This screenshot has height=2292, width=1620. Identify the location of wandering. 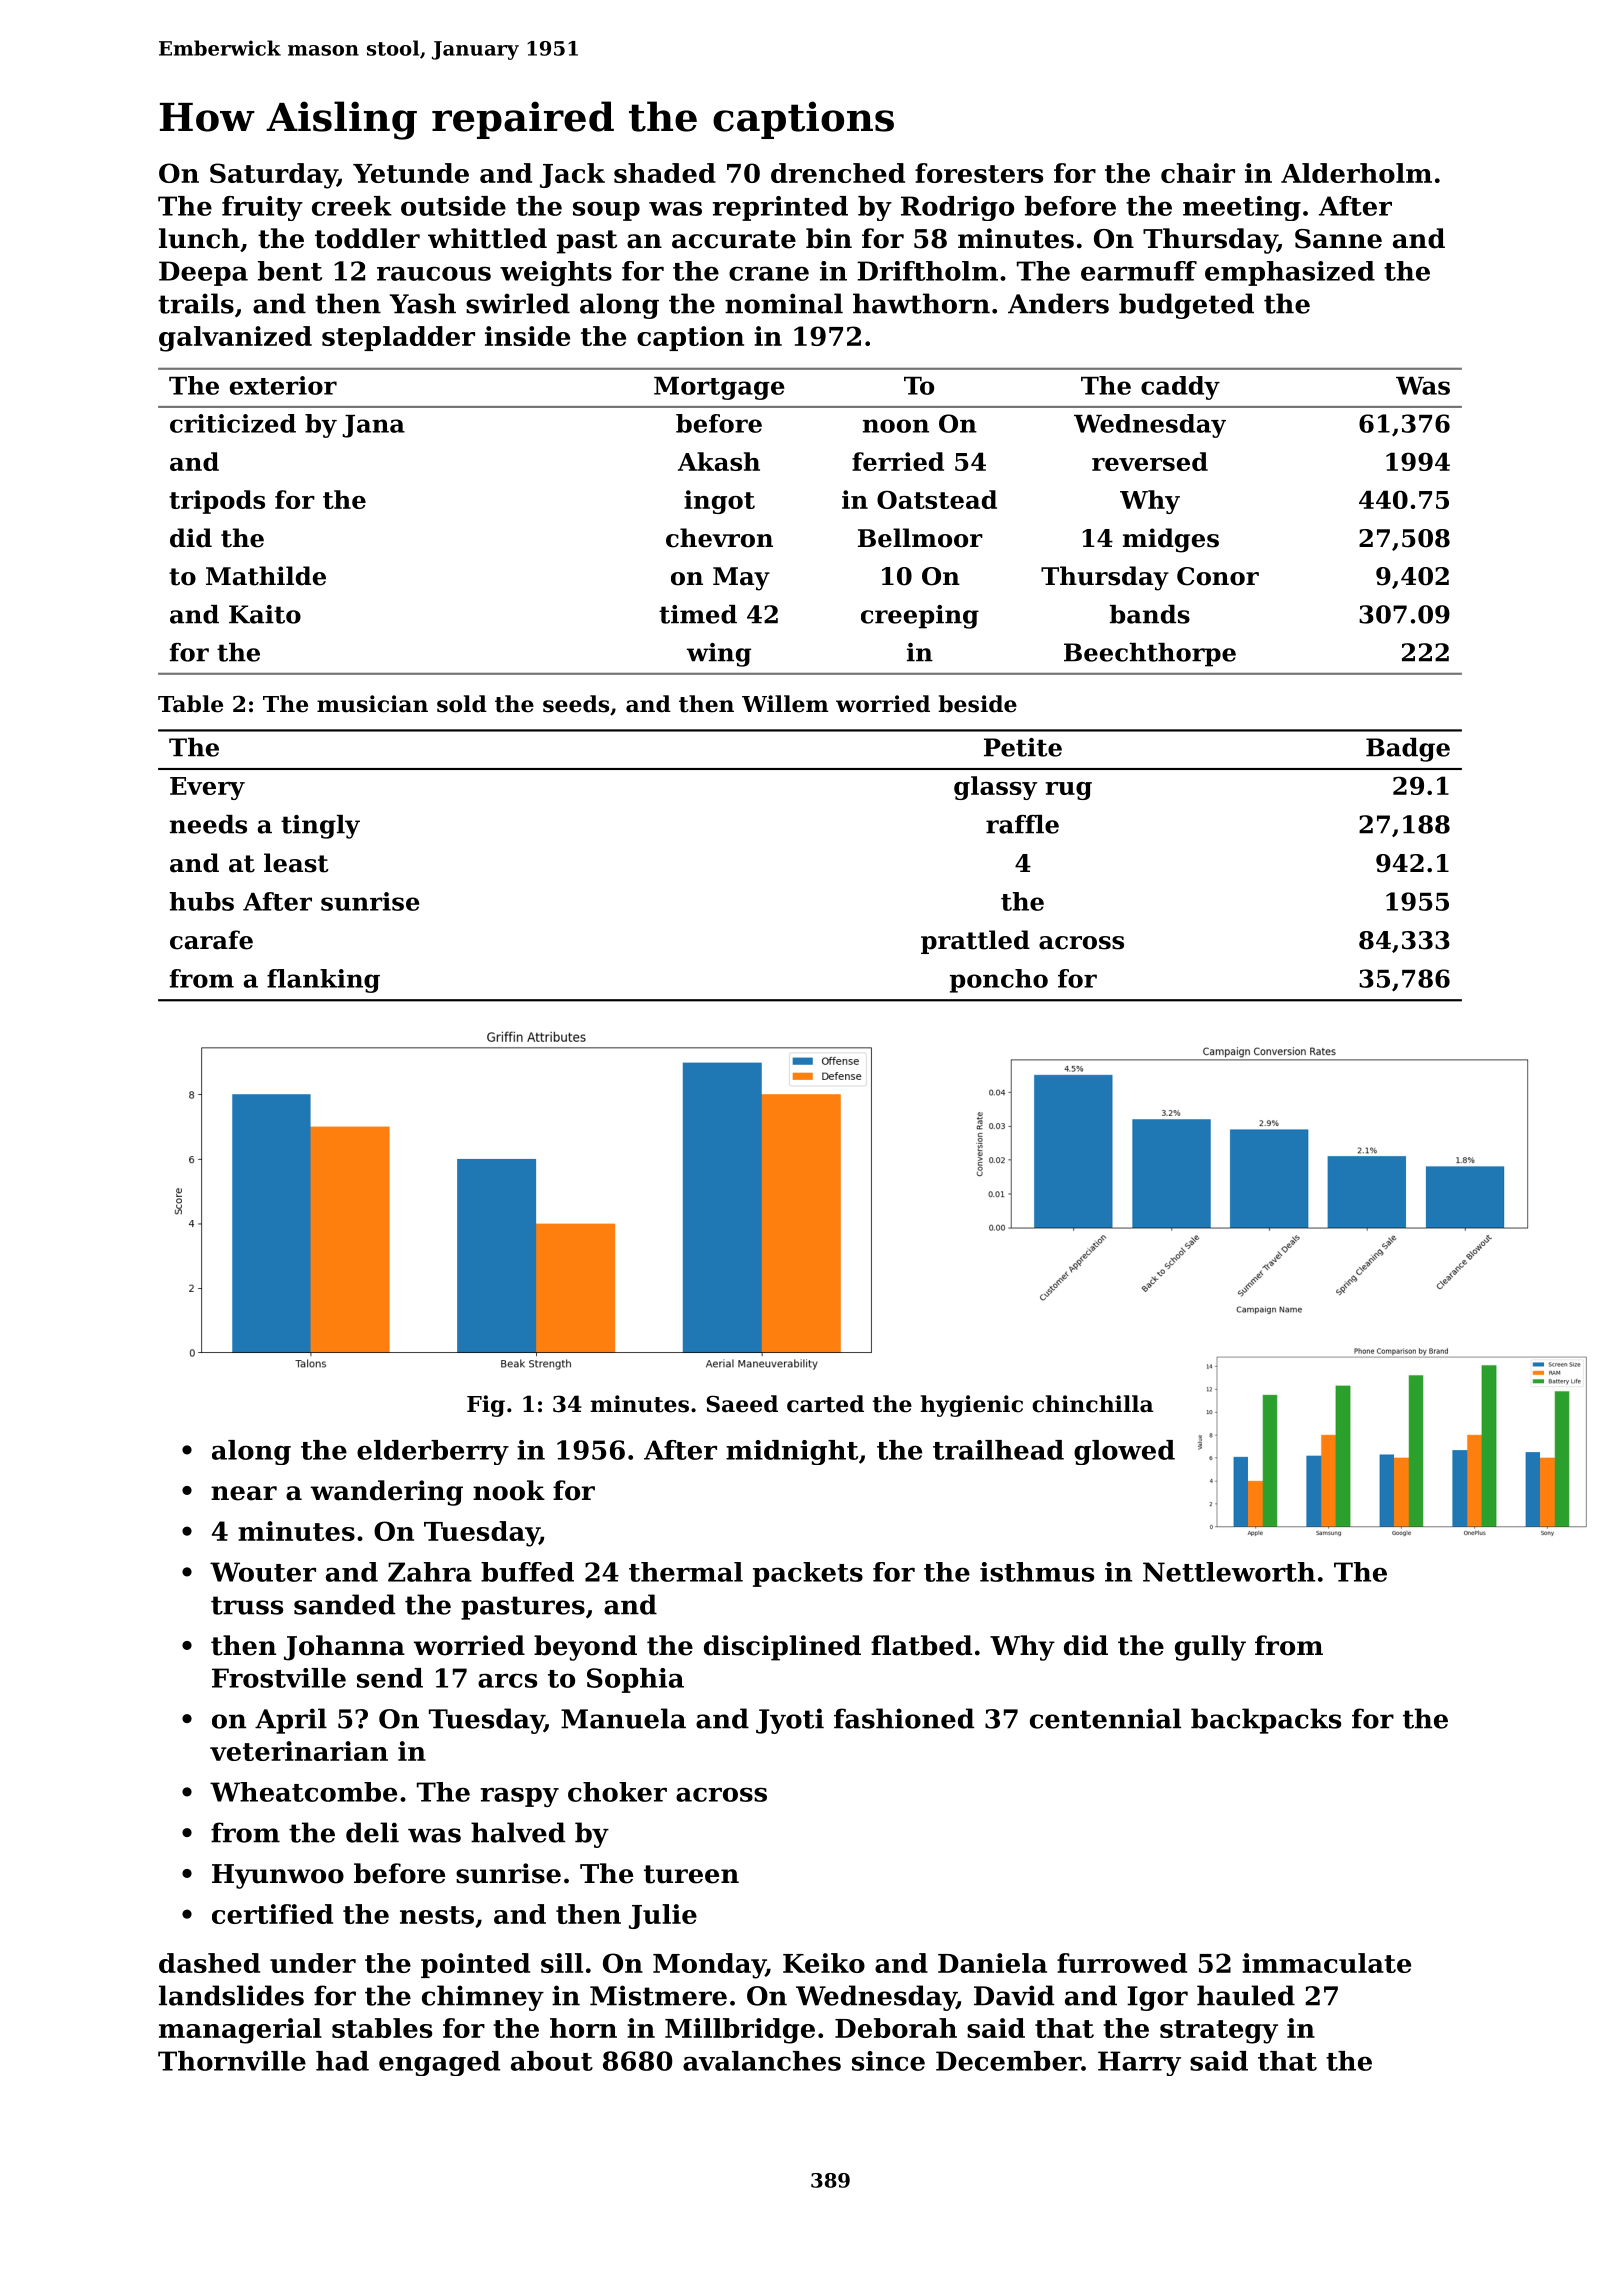
(387, 1493).
